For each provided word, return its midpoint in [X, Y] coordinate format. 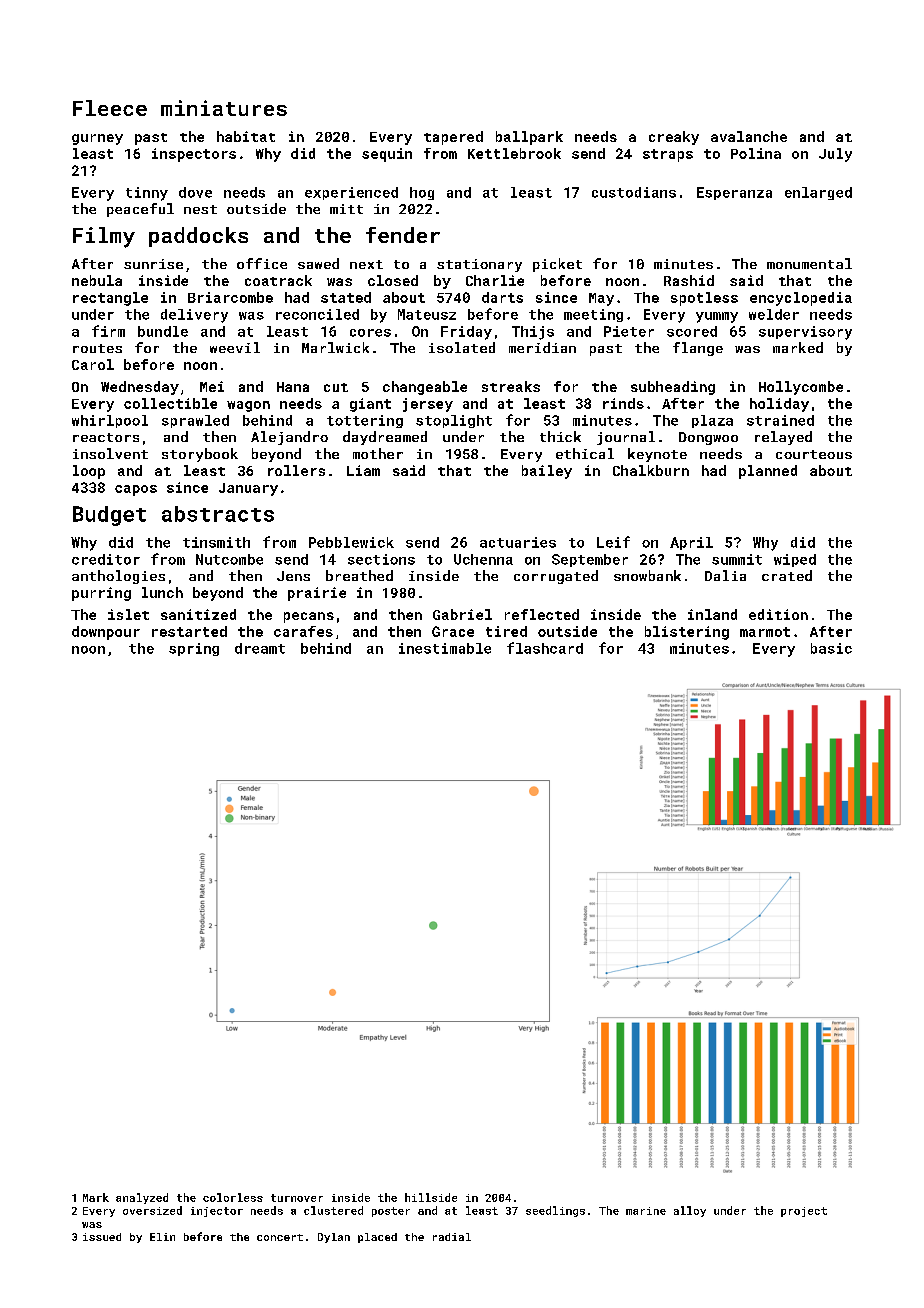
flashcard [545, 648]
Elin [162, 1237]
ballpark [529, 138]
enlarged [818, 193]
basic [831, 648]
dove [195, 192]
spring [194, 649]
